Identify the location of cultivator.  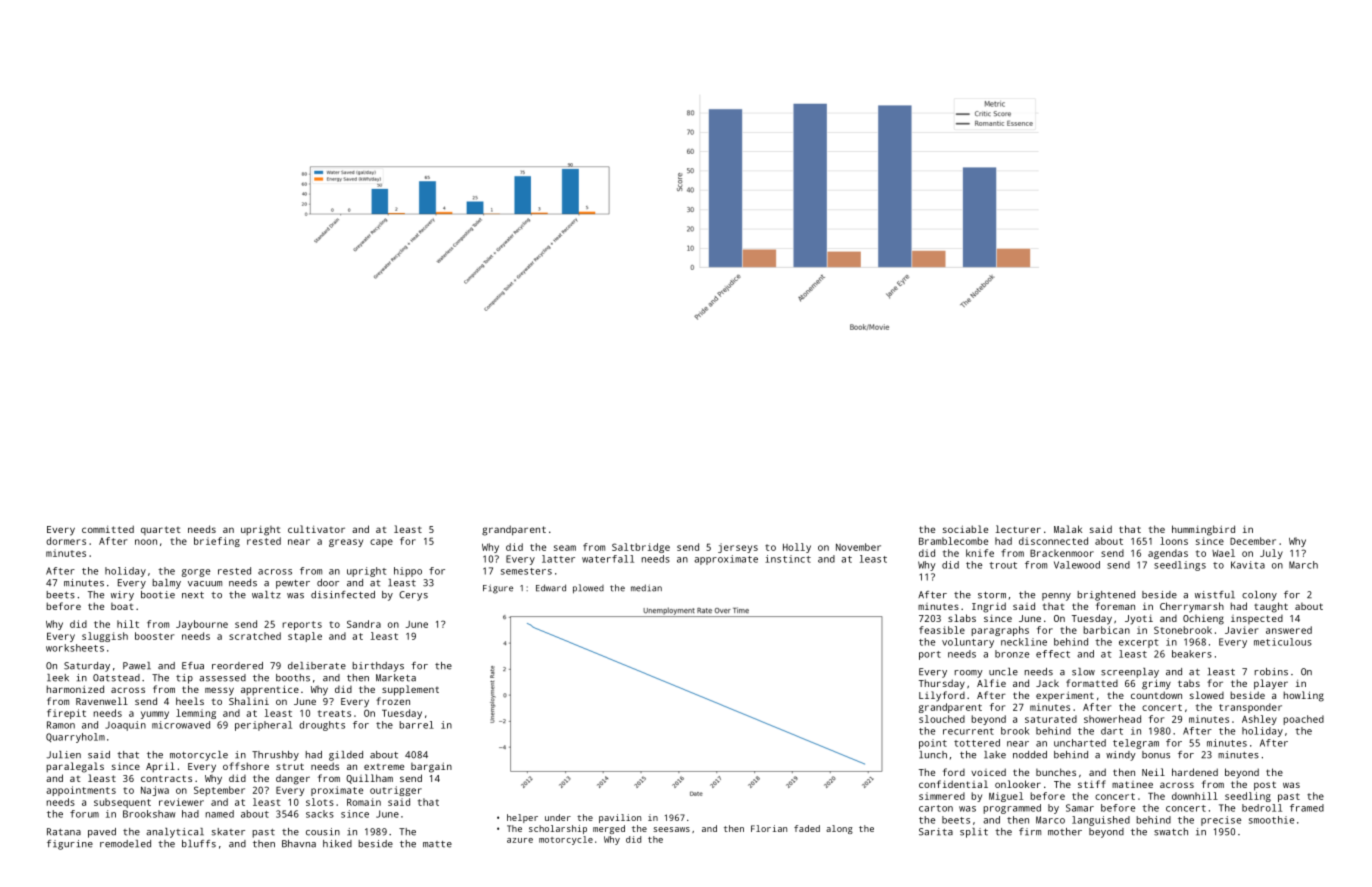
(316, 529).
